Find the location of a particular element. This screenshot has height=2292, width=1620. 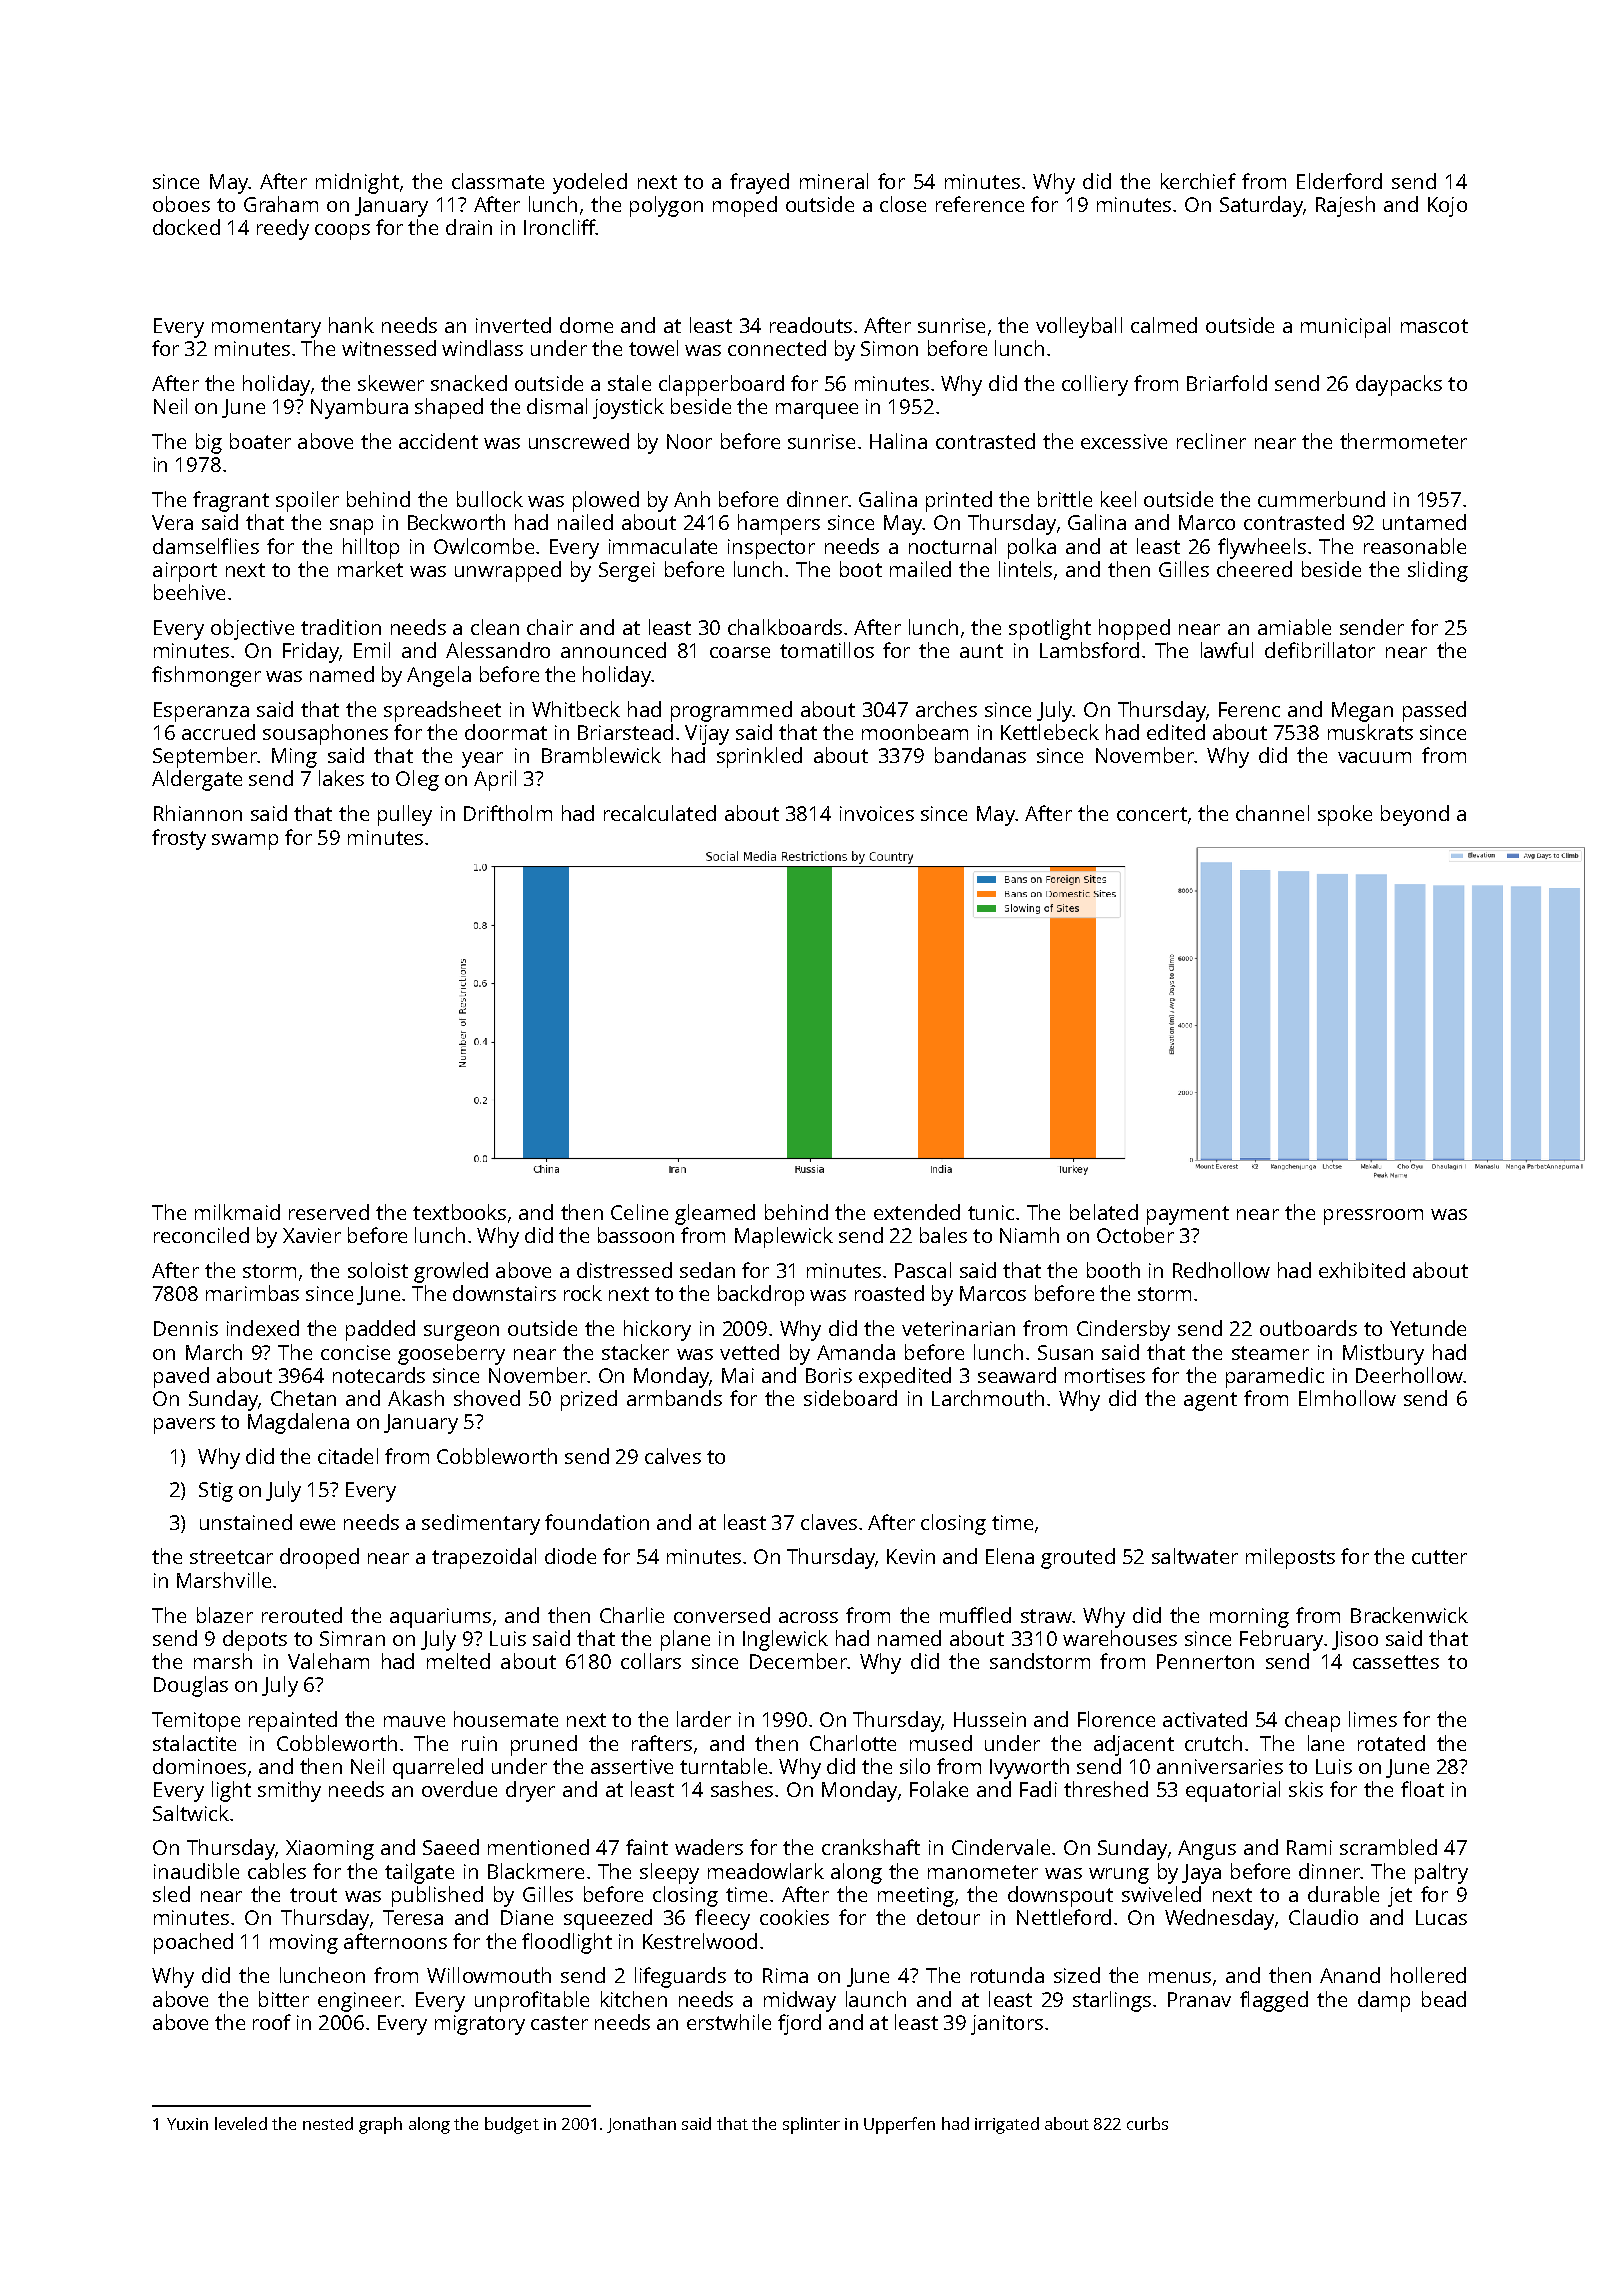

big is located at coordinates (209, 443).
